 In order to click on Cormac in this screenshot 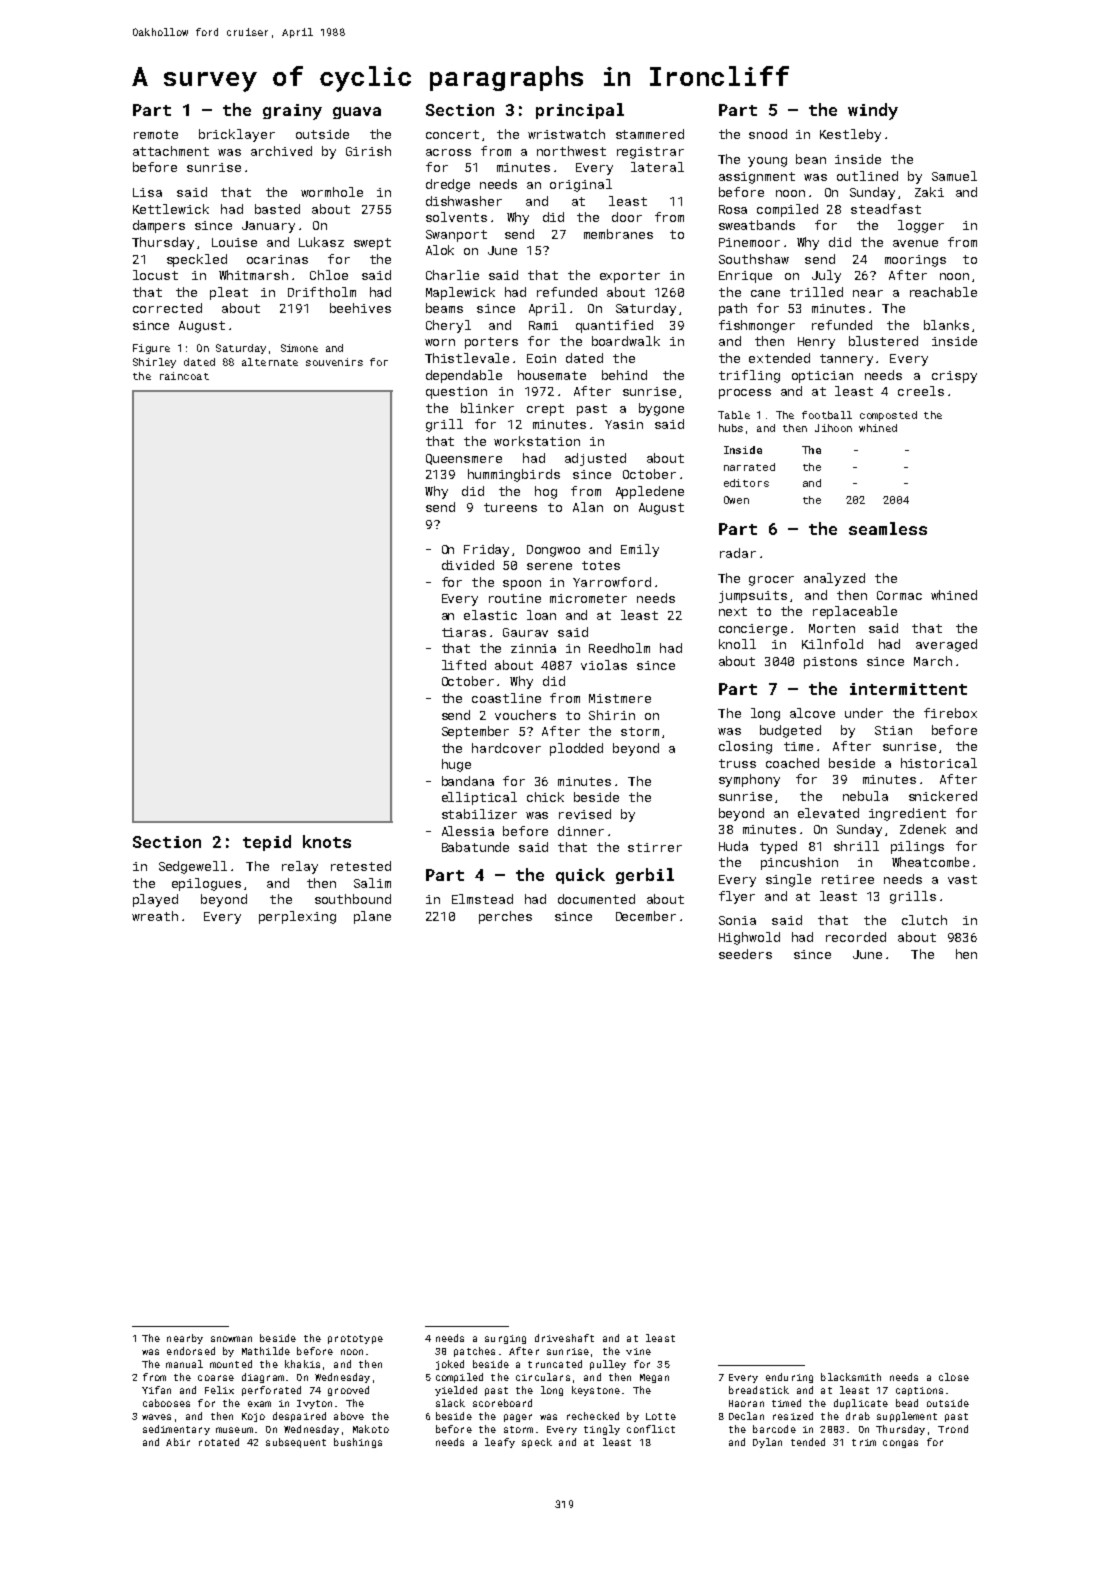, I will do `click(899, 595)`.
